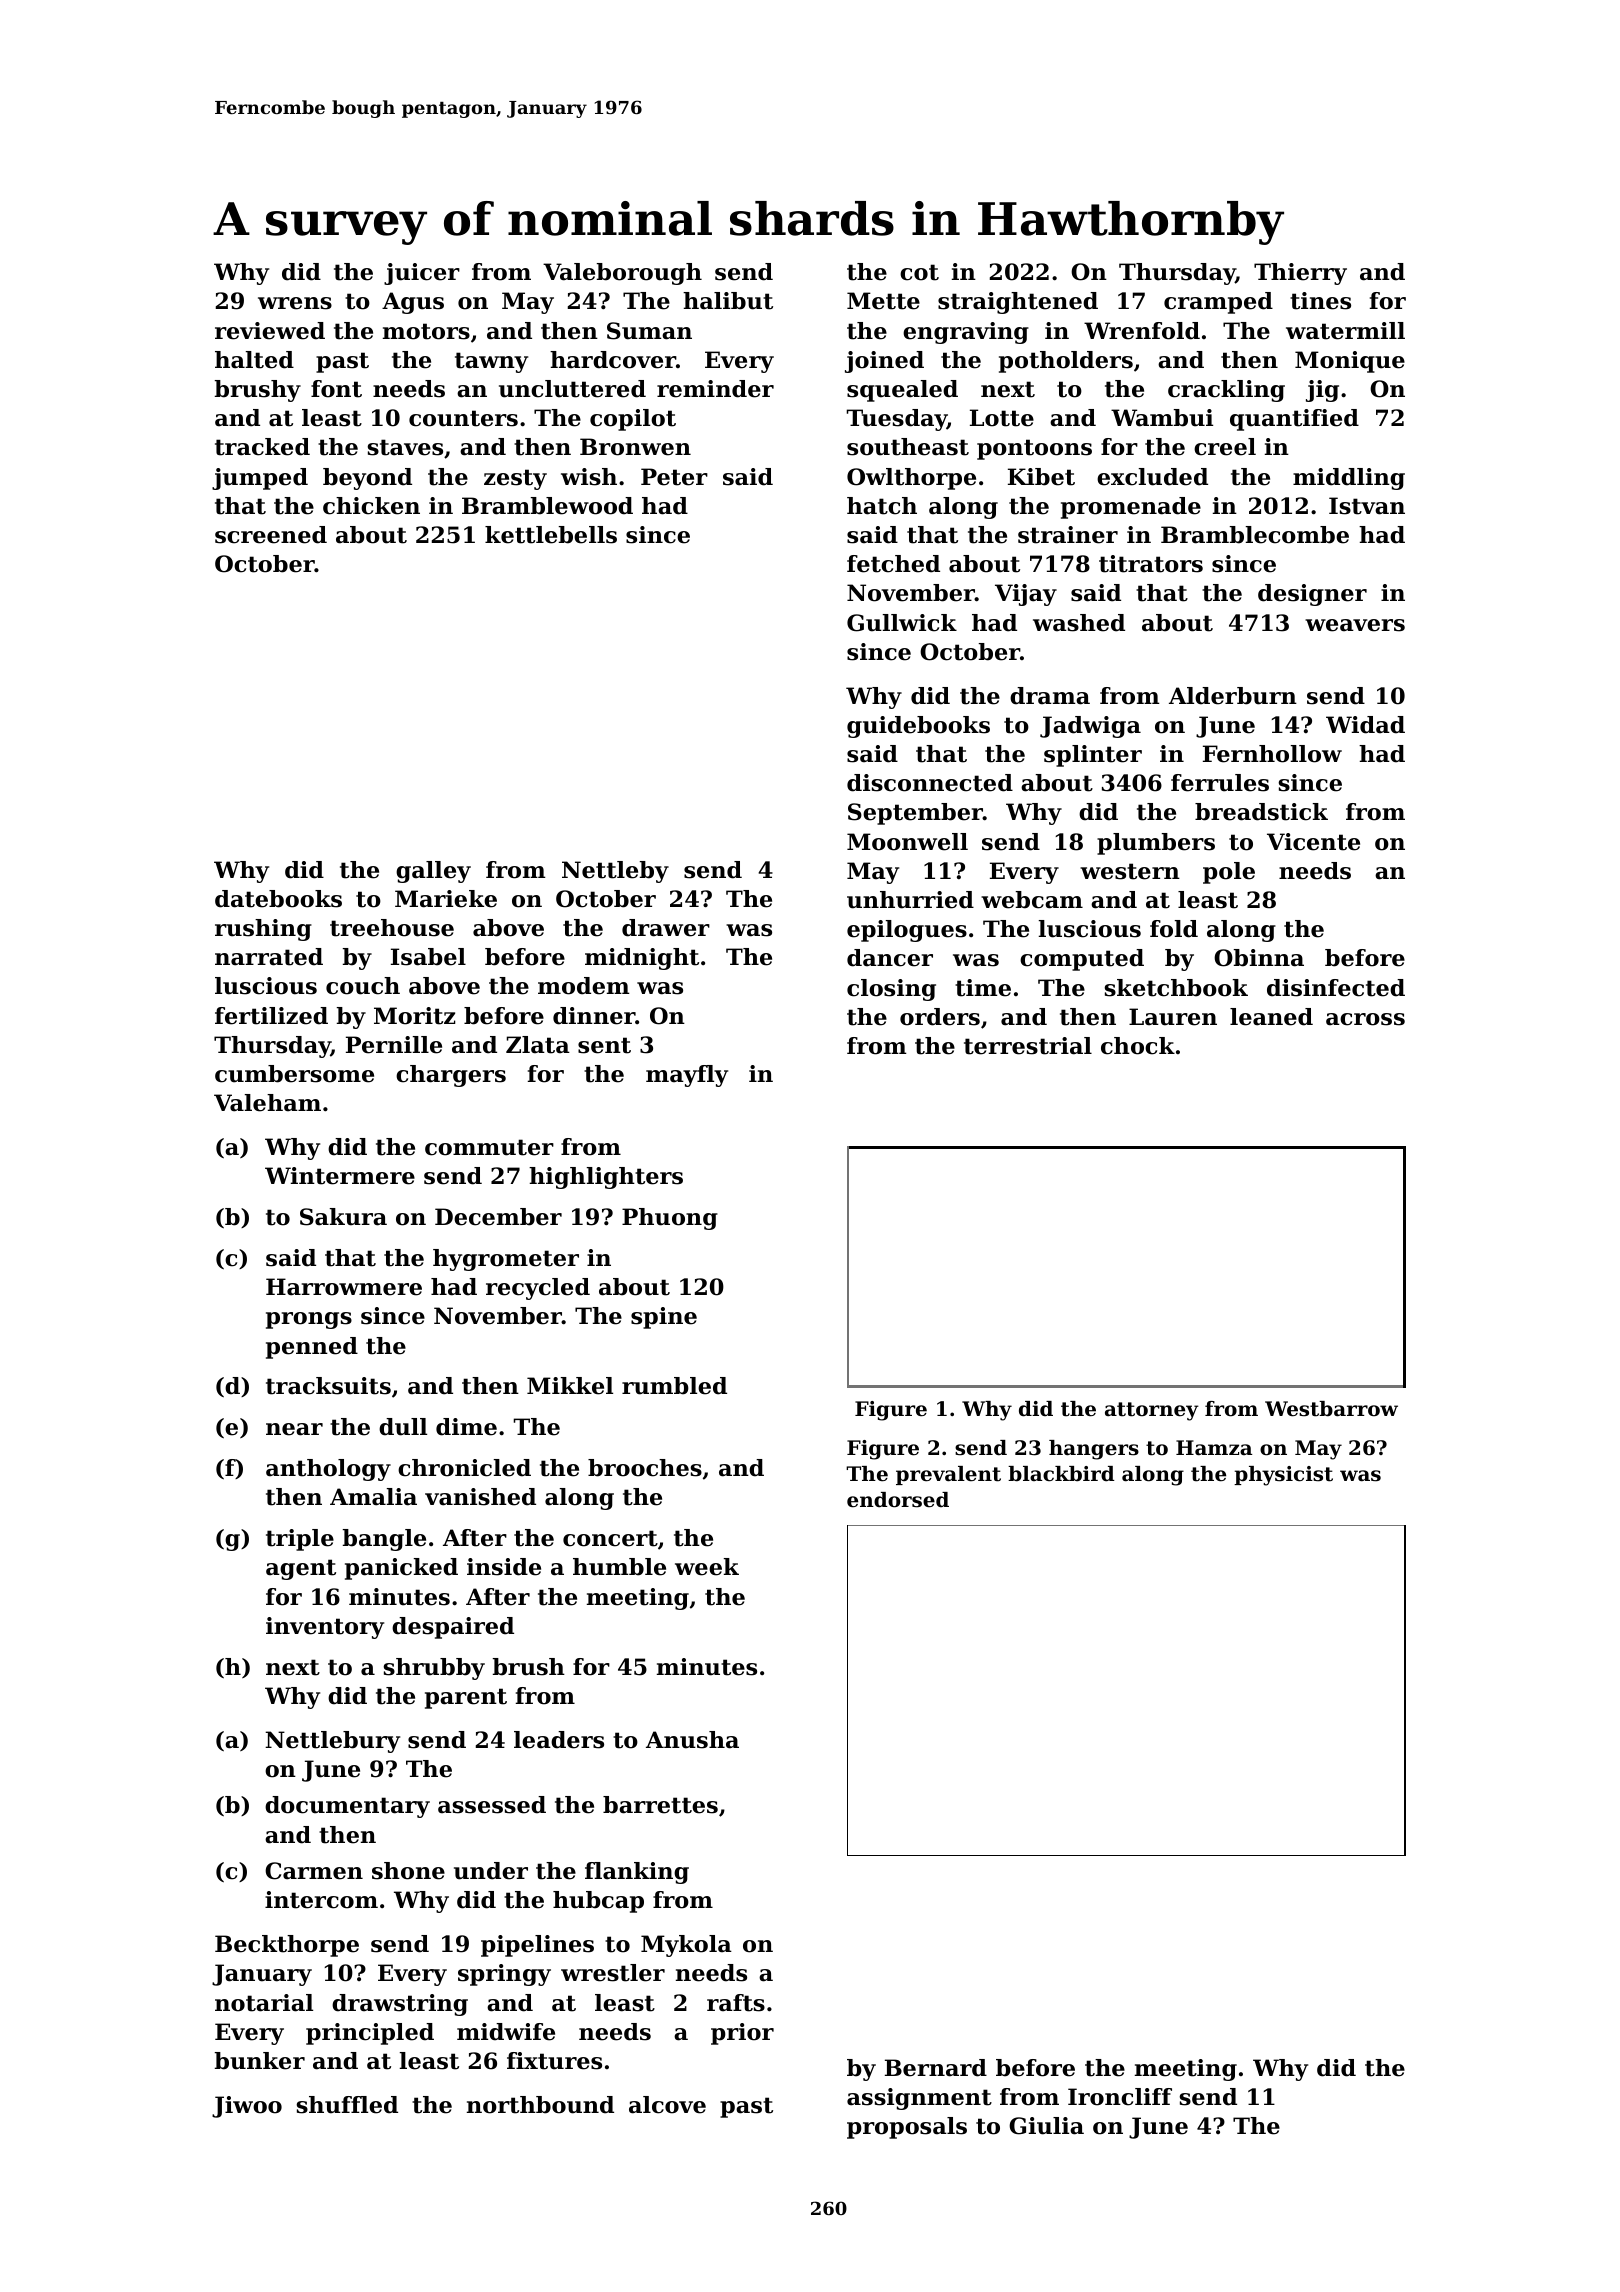 The width and height of the document is (1620, 2292). Describe the element at coordinates (615, 872) in the document. I see `Nettleby` at that location.
